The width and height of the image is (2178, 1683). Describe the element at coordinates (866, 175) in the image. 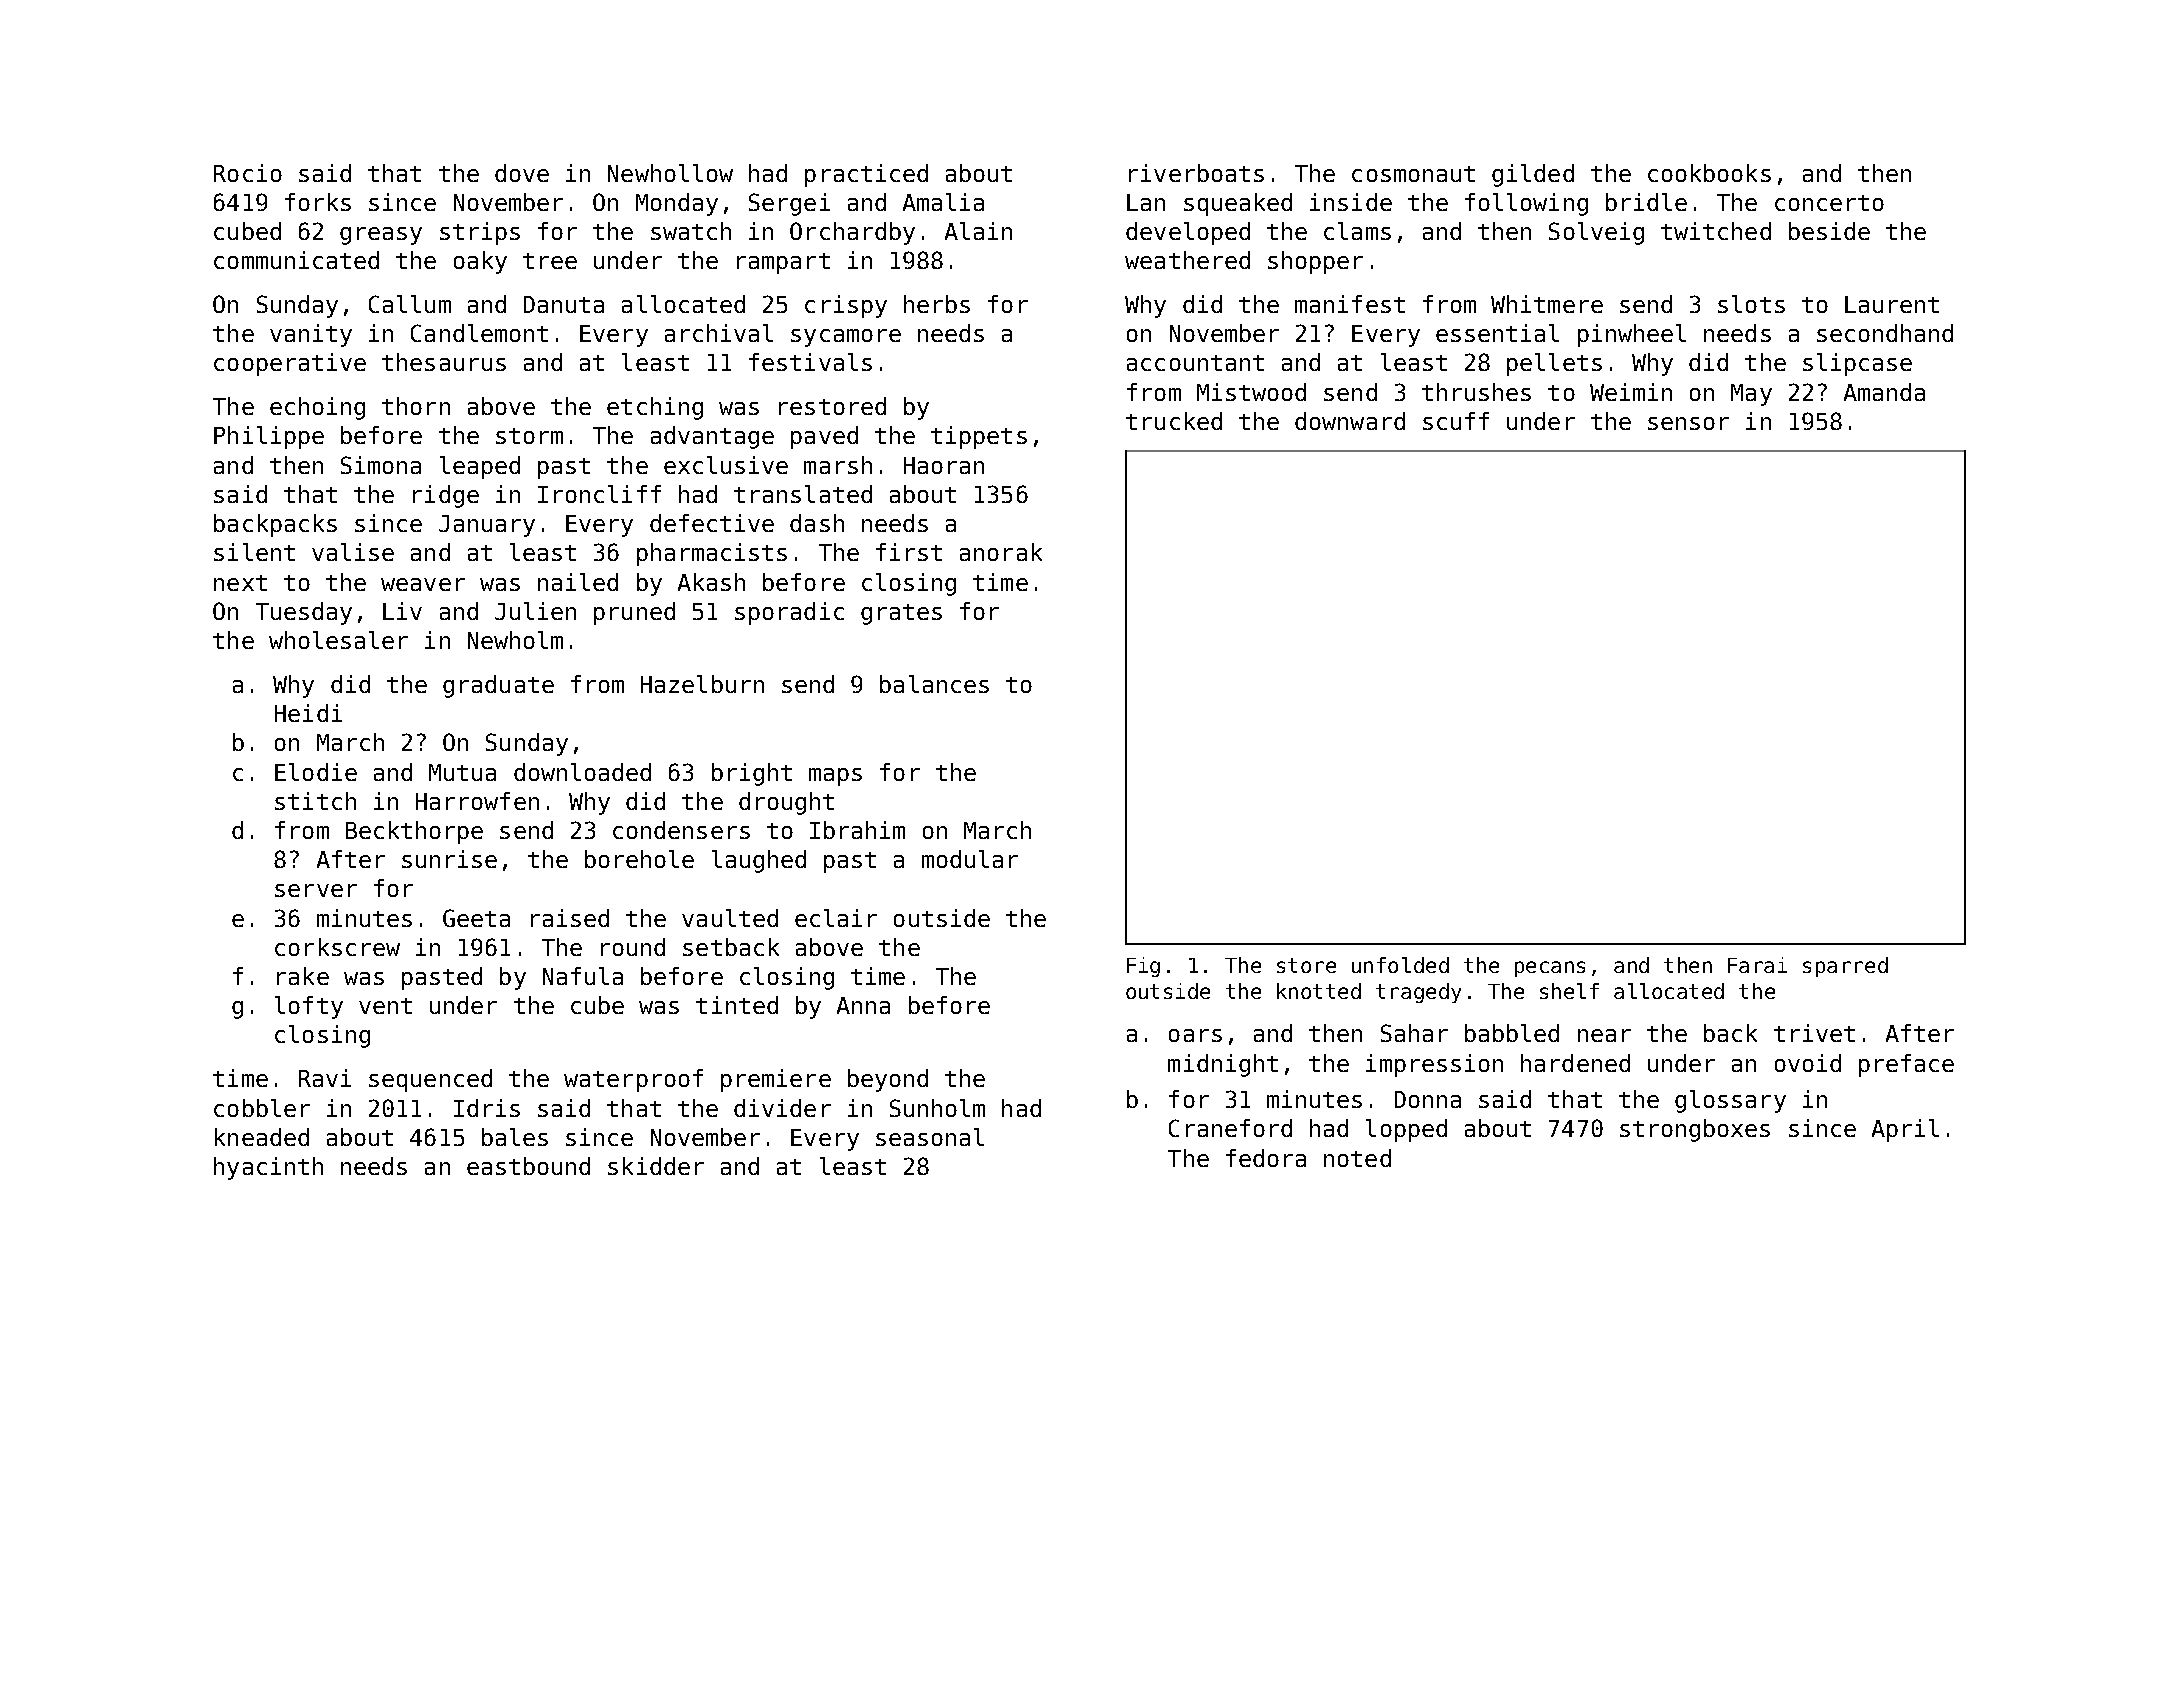

I see `practiced` at that location.
